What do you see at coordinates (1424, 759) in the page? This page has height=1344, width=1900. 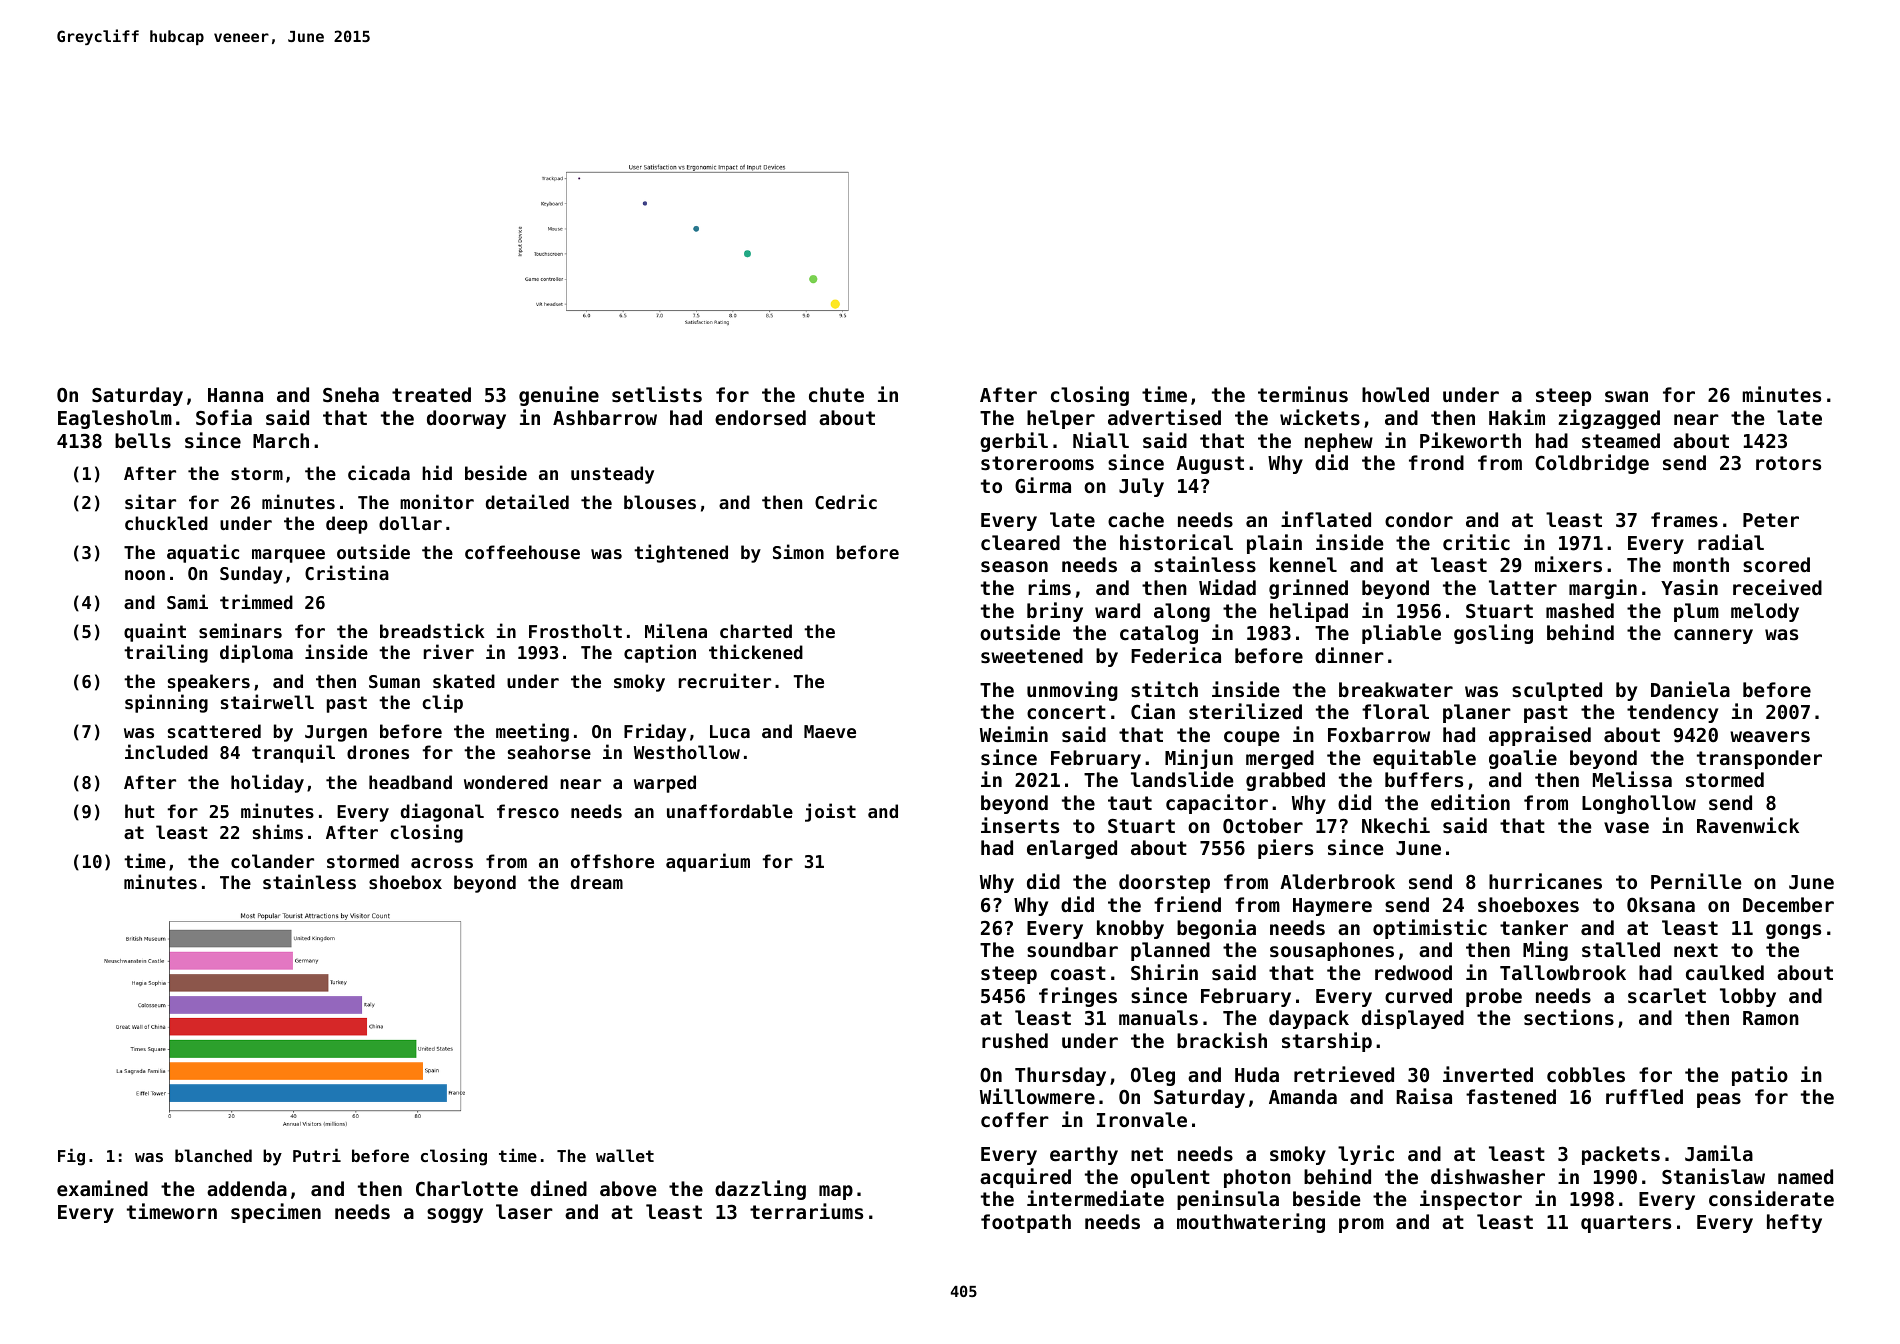 I see `equitable` at bounding box center [1424, 759].
